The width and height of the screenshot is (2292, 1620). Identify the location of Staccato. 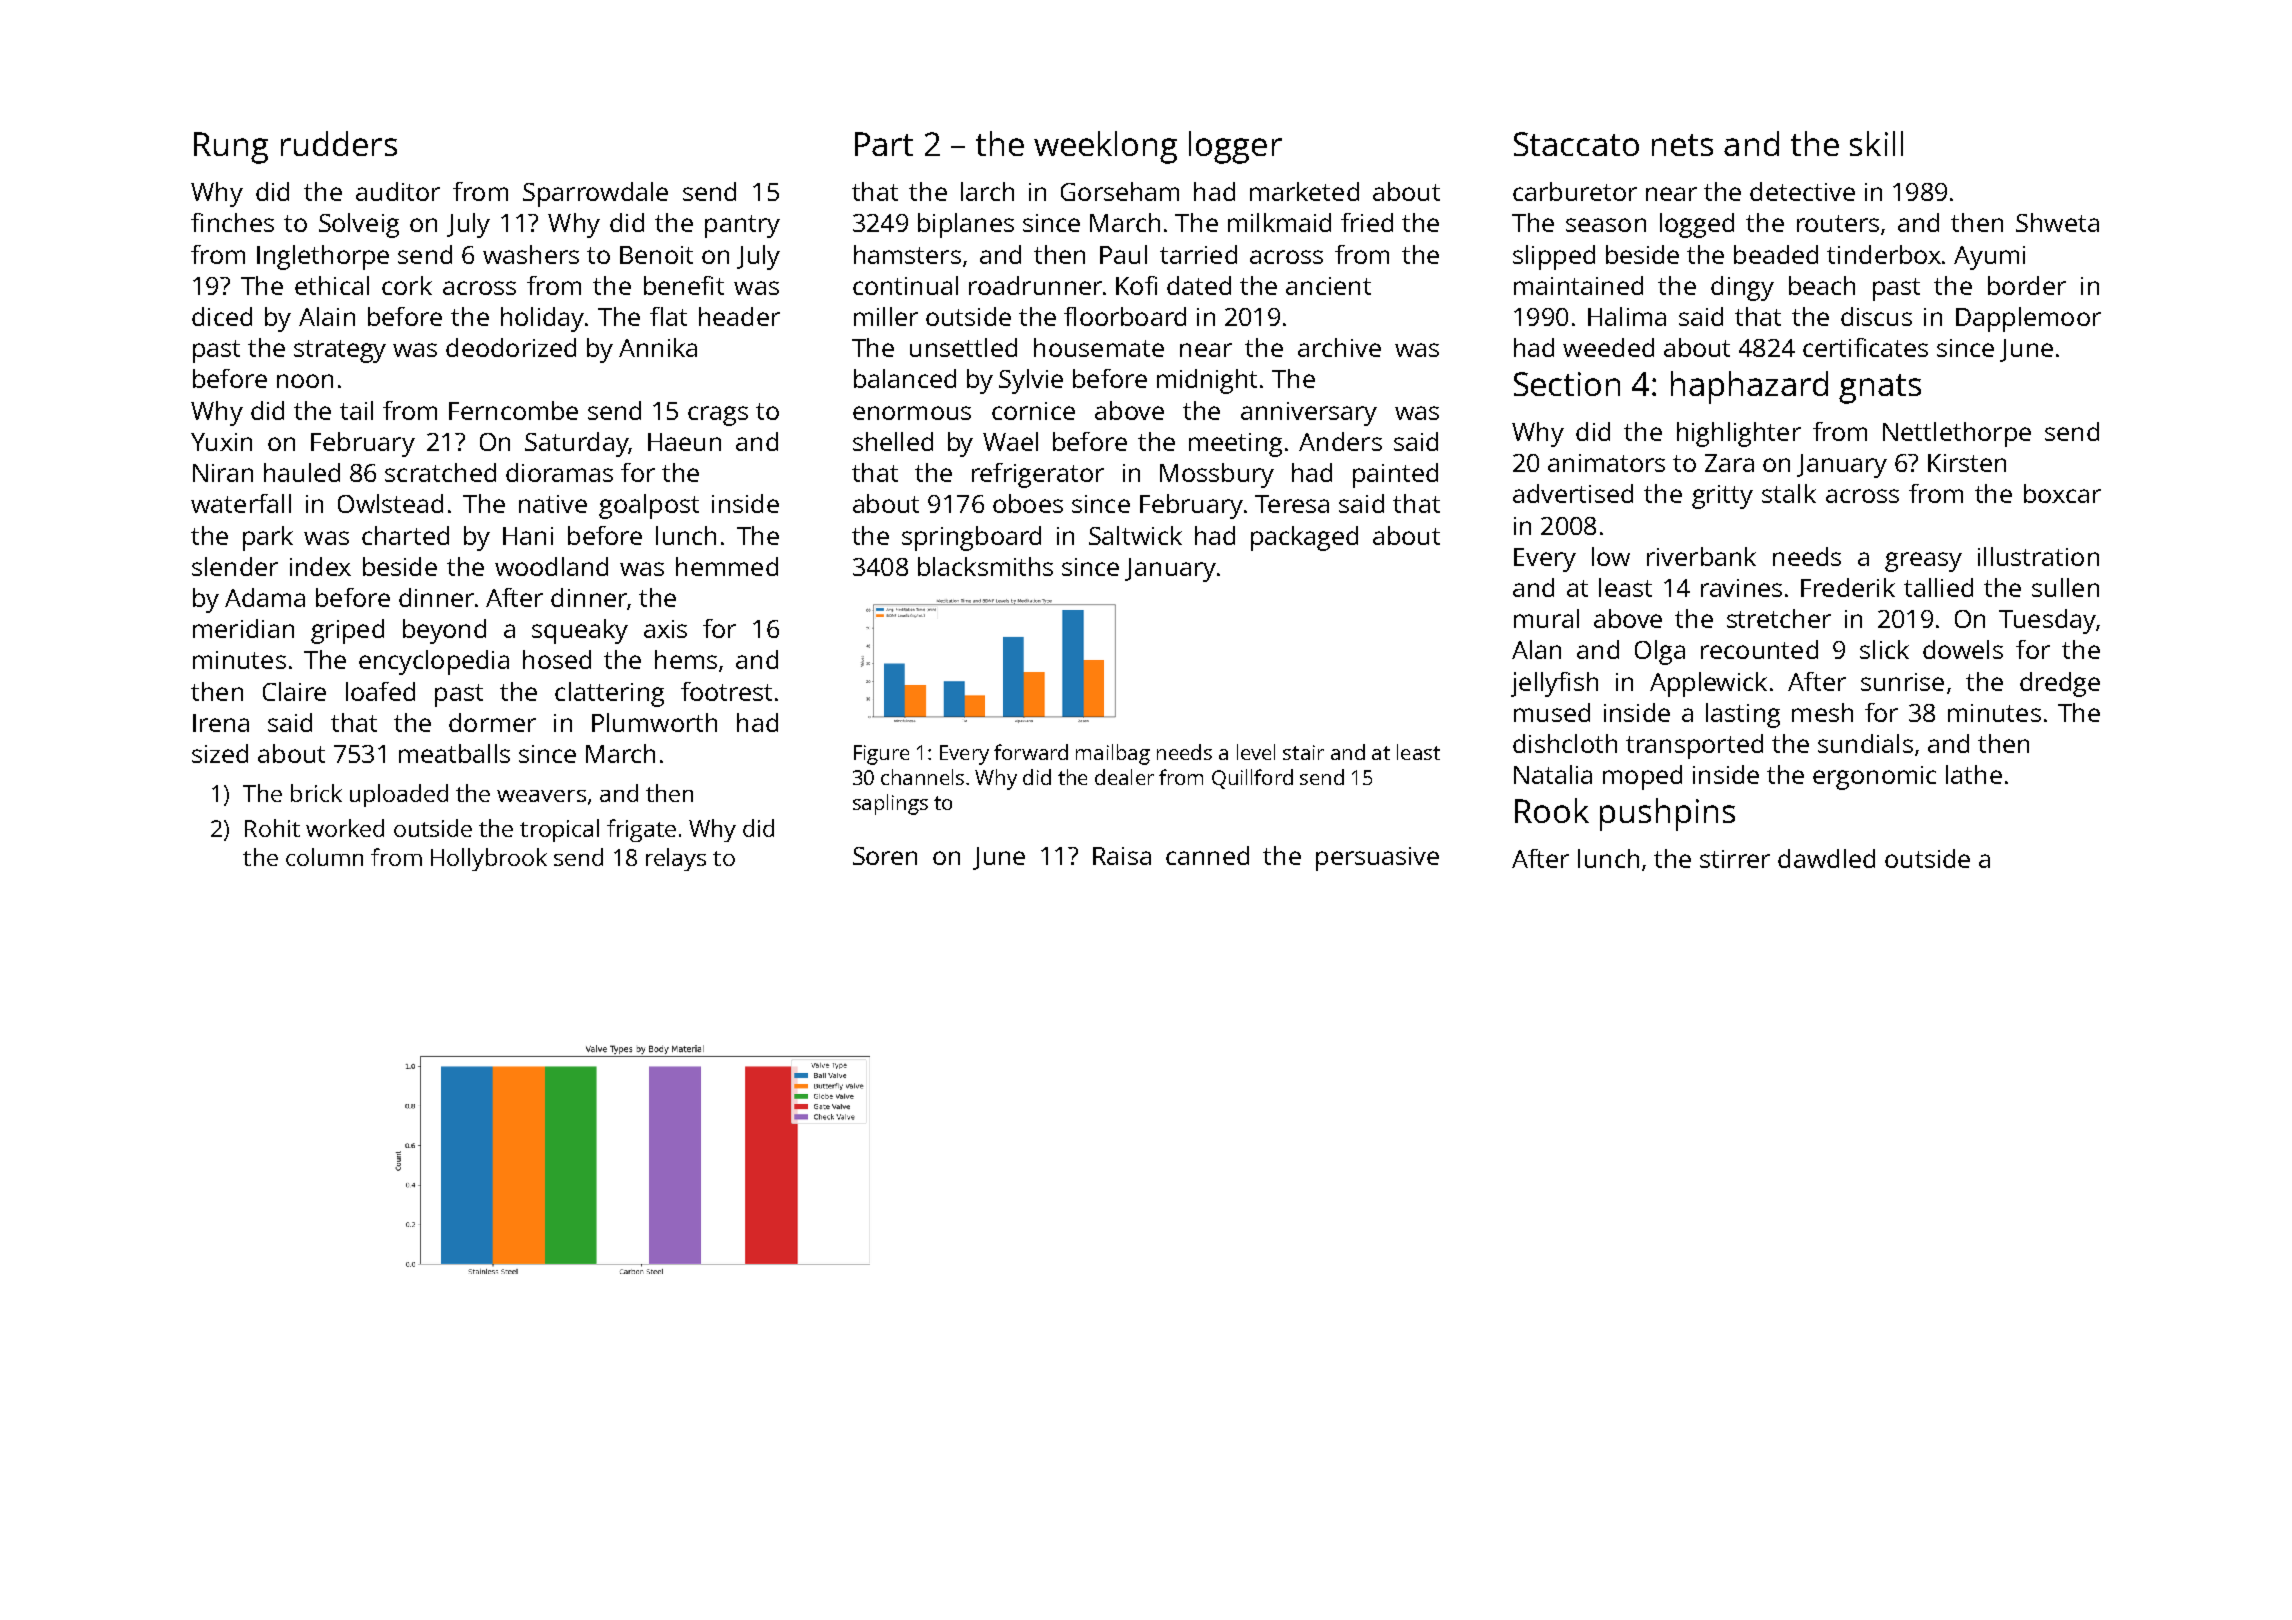
(1576, 144).
